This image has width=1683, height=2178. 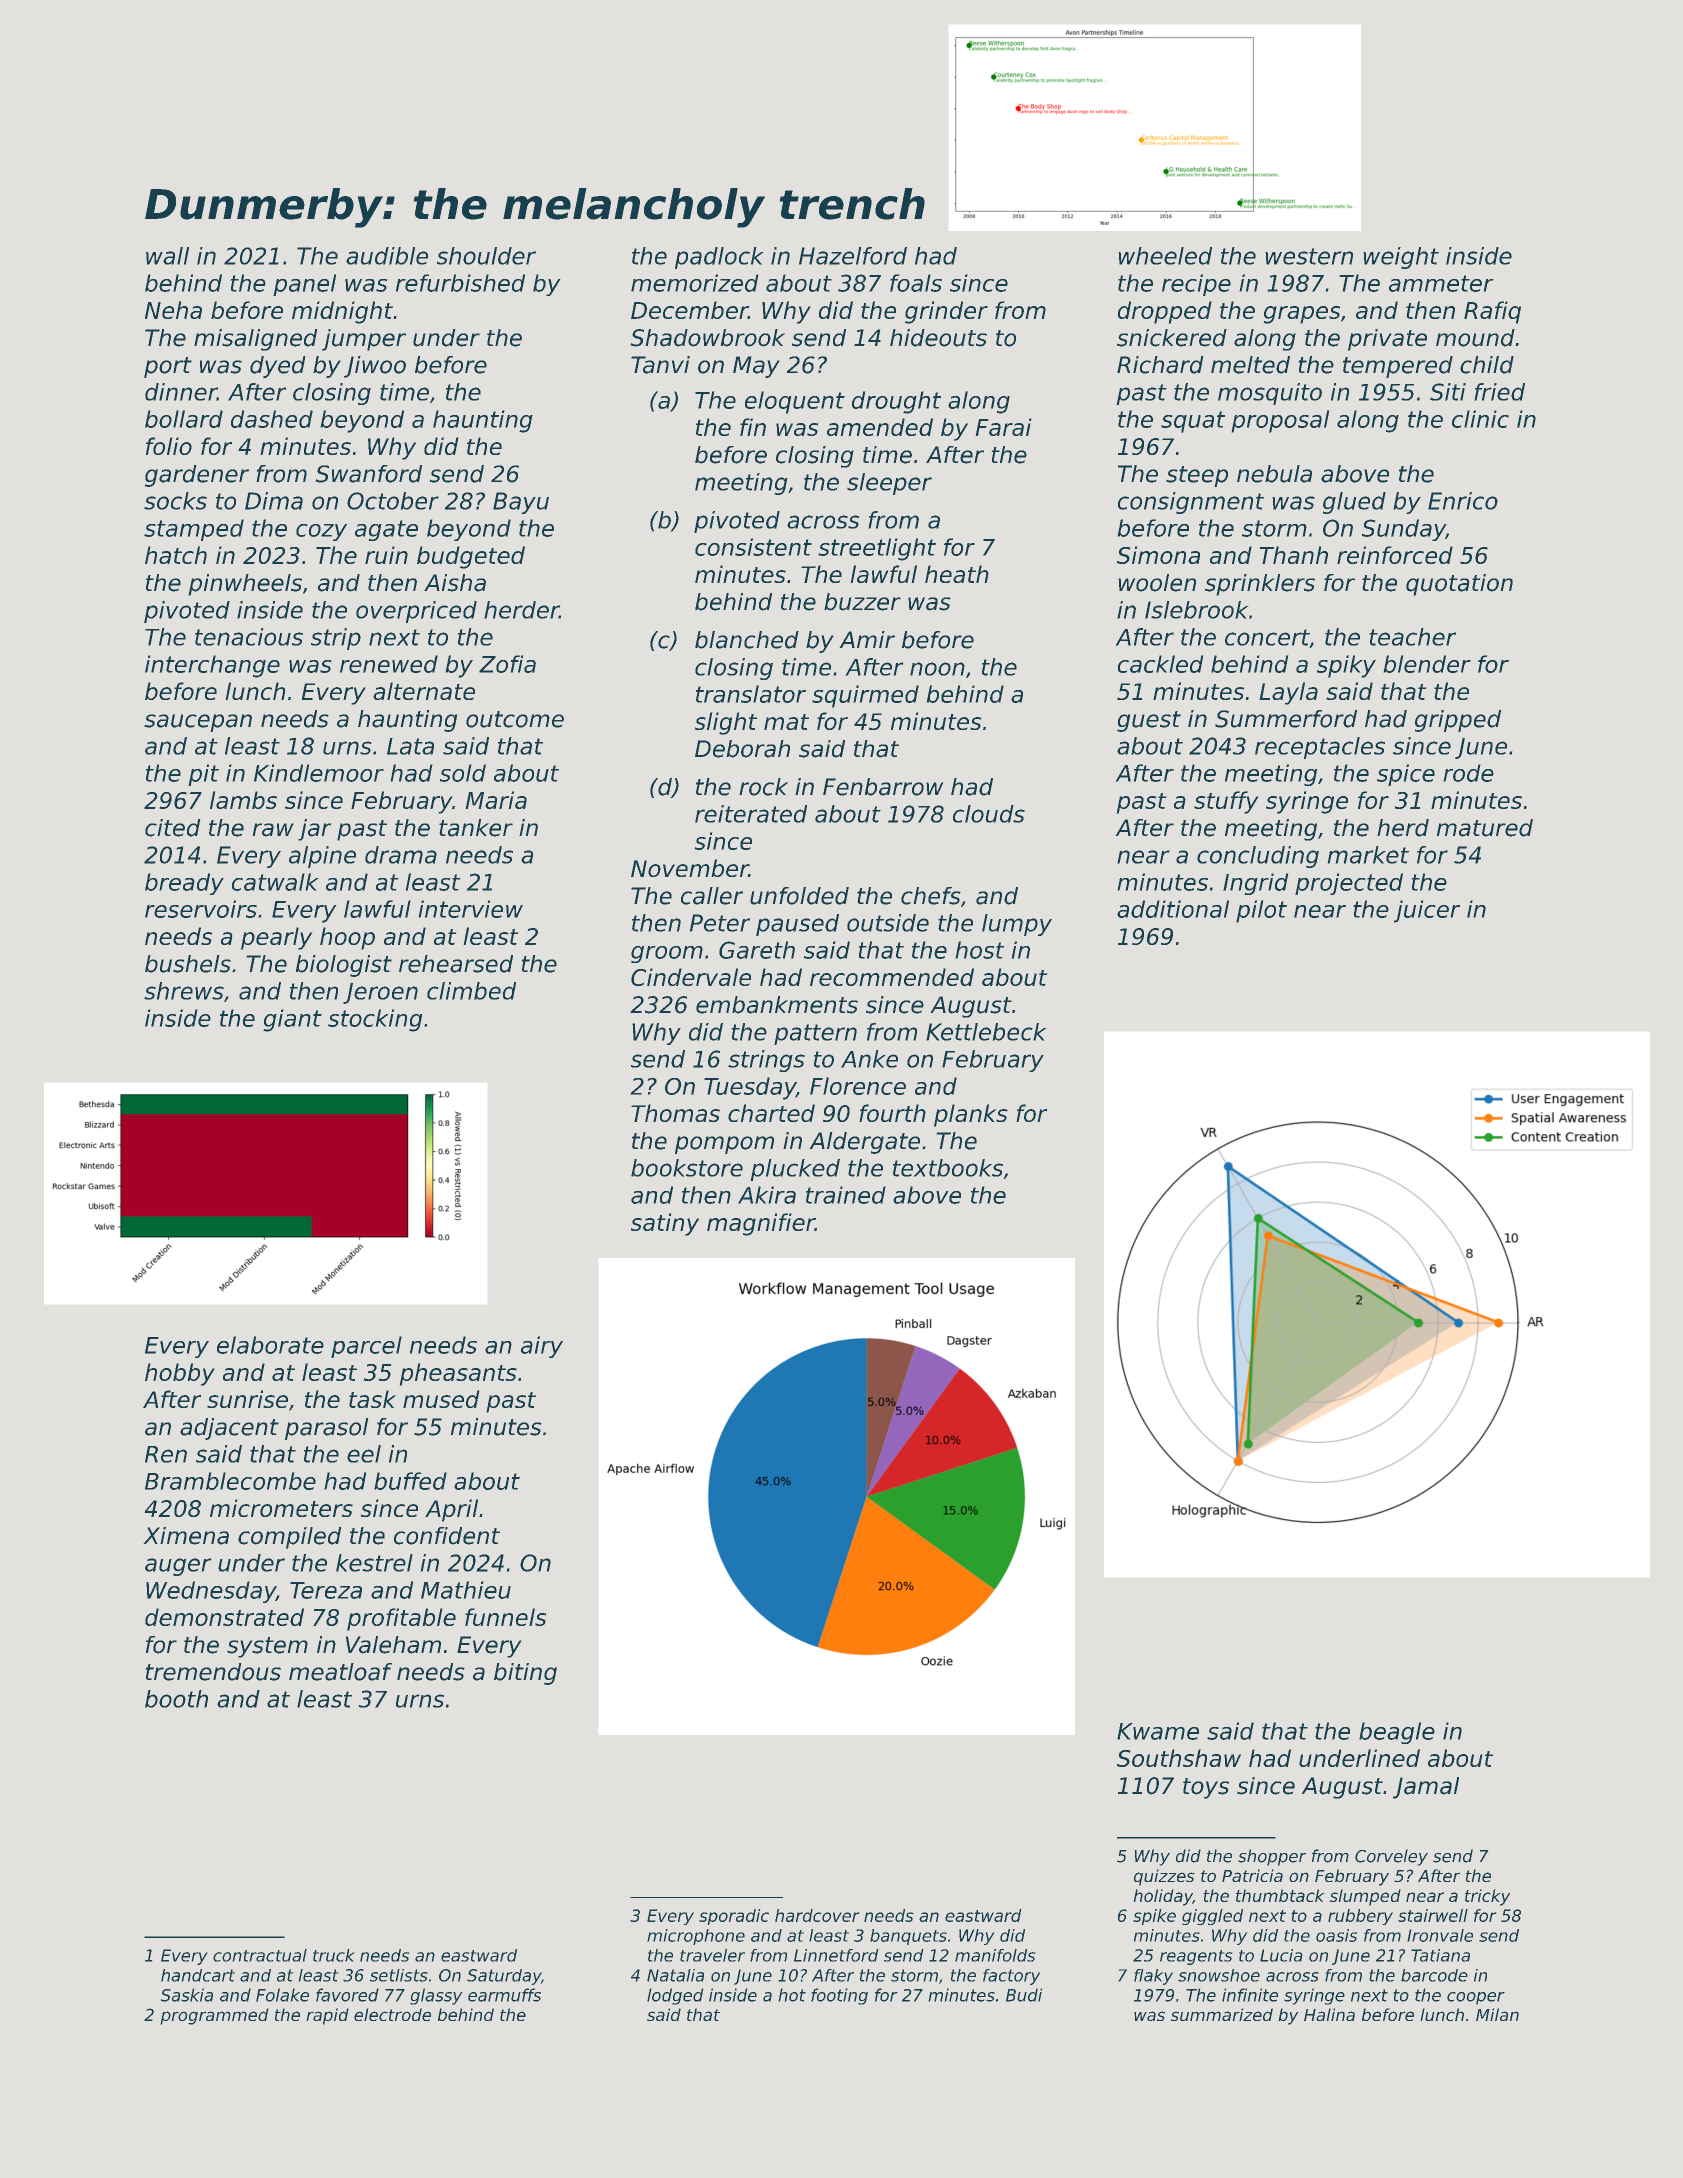 I want to click on Hazelford, so click(x=853, y=256).
